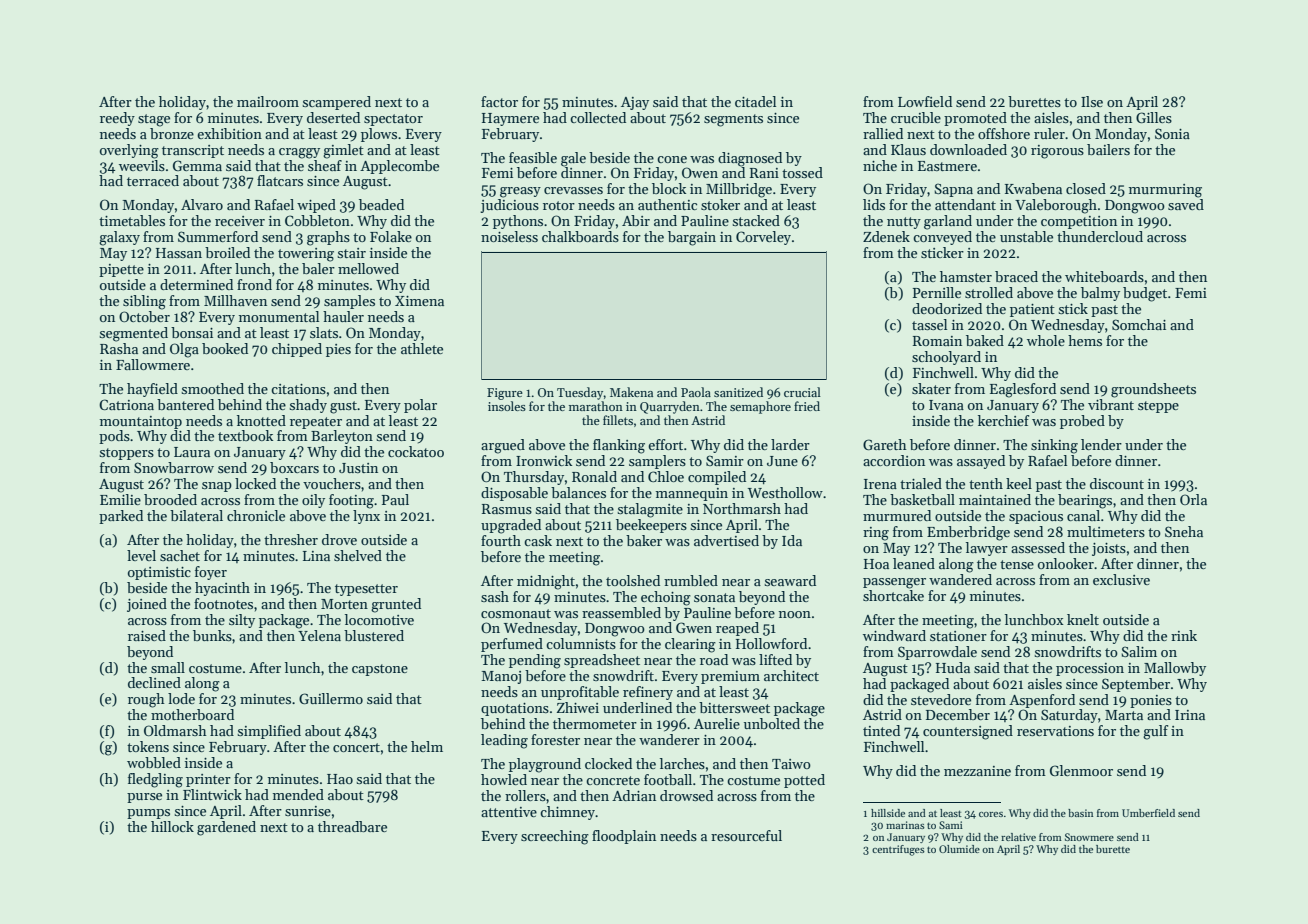  I want to click on columnists, so click(581, 643).
